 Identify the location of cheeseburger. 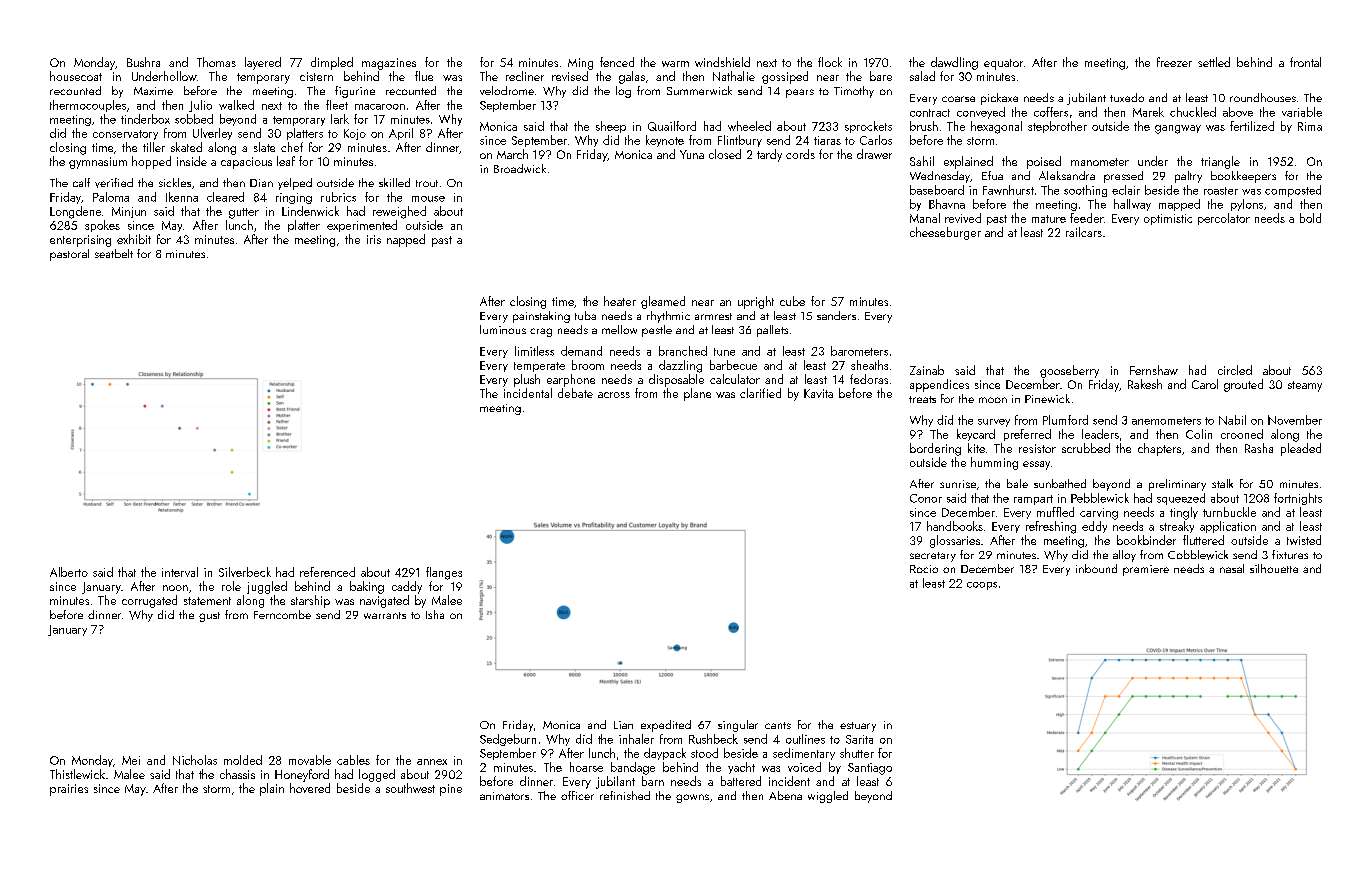
(945, 233).
